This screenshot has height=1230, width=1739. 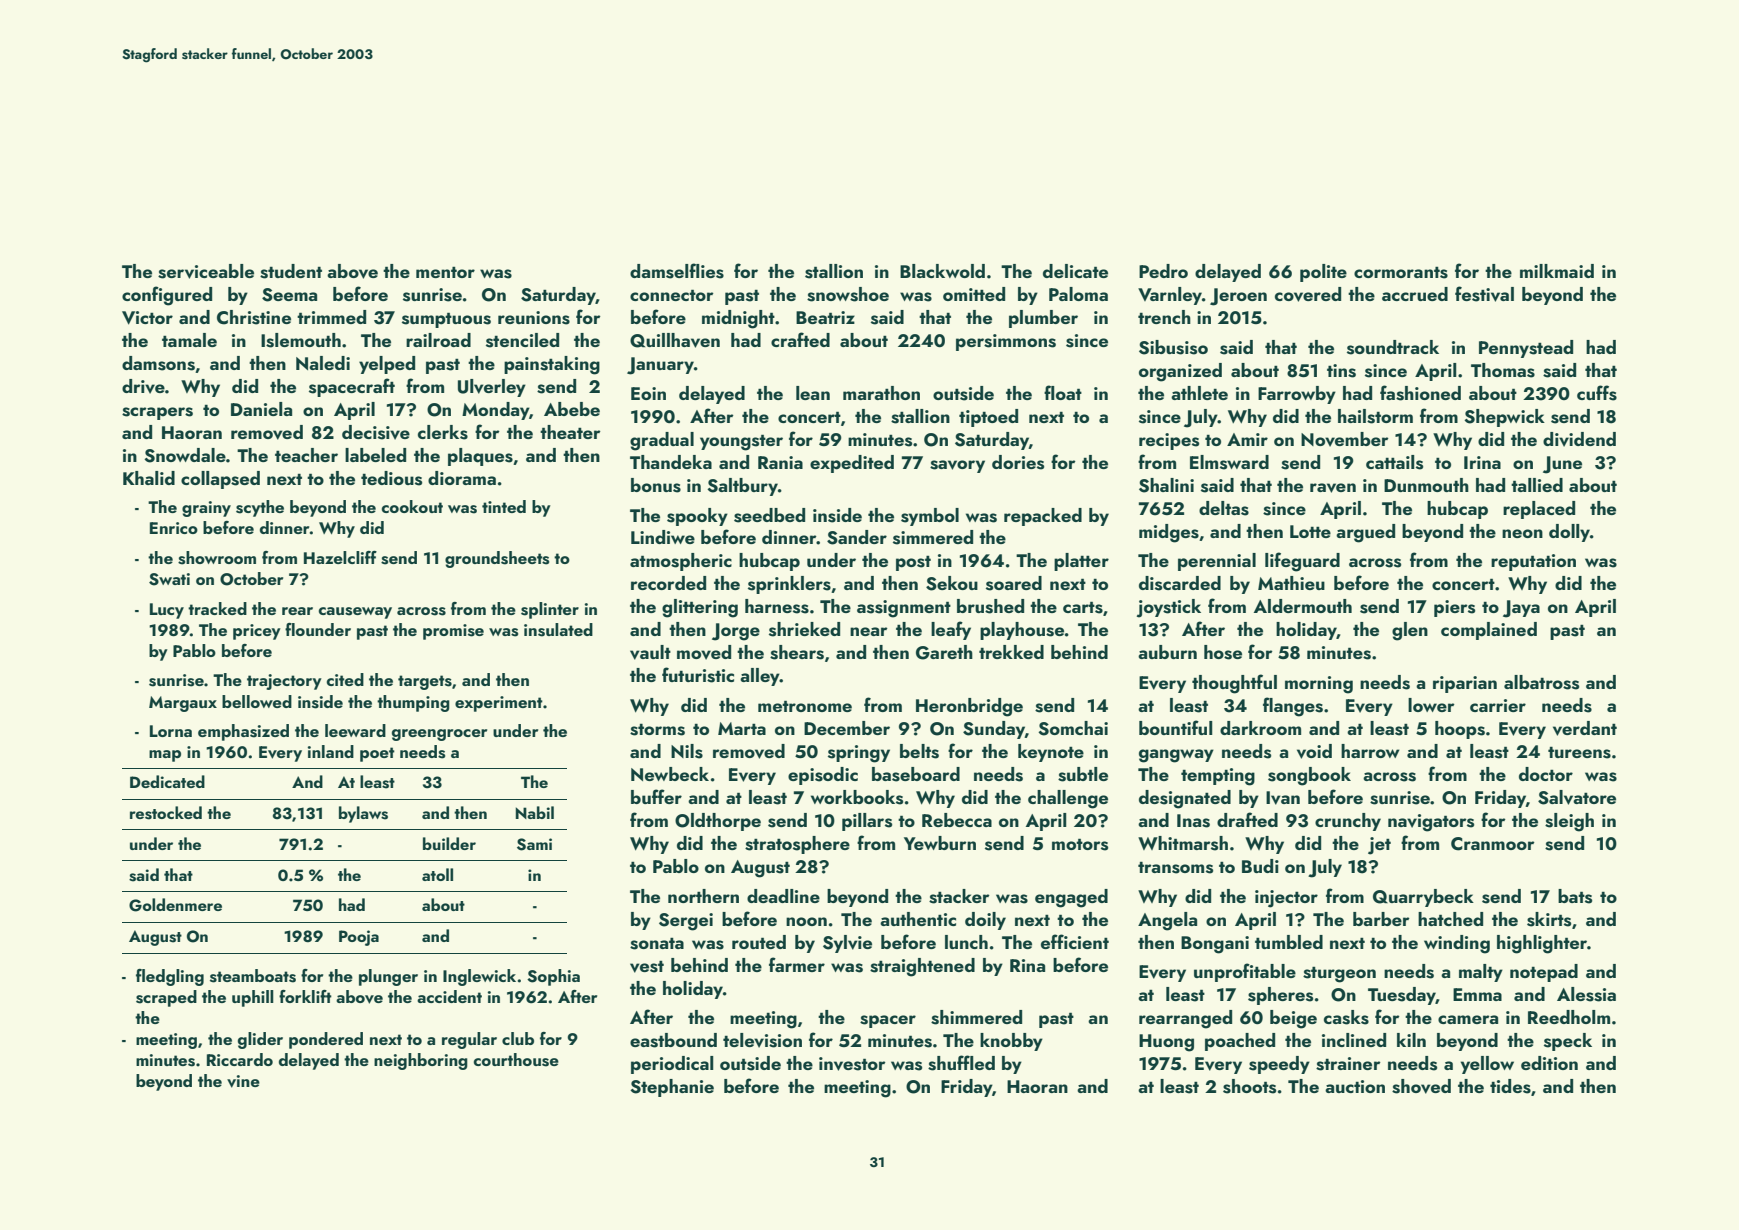 I want to click on steamboats, so click(x=253, y=976).
